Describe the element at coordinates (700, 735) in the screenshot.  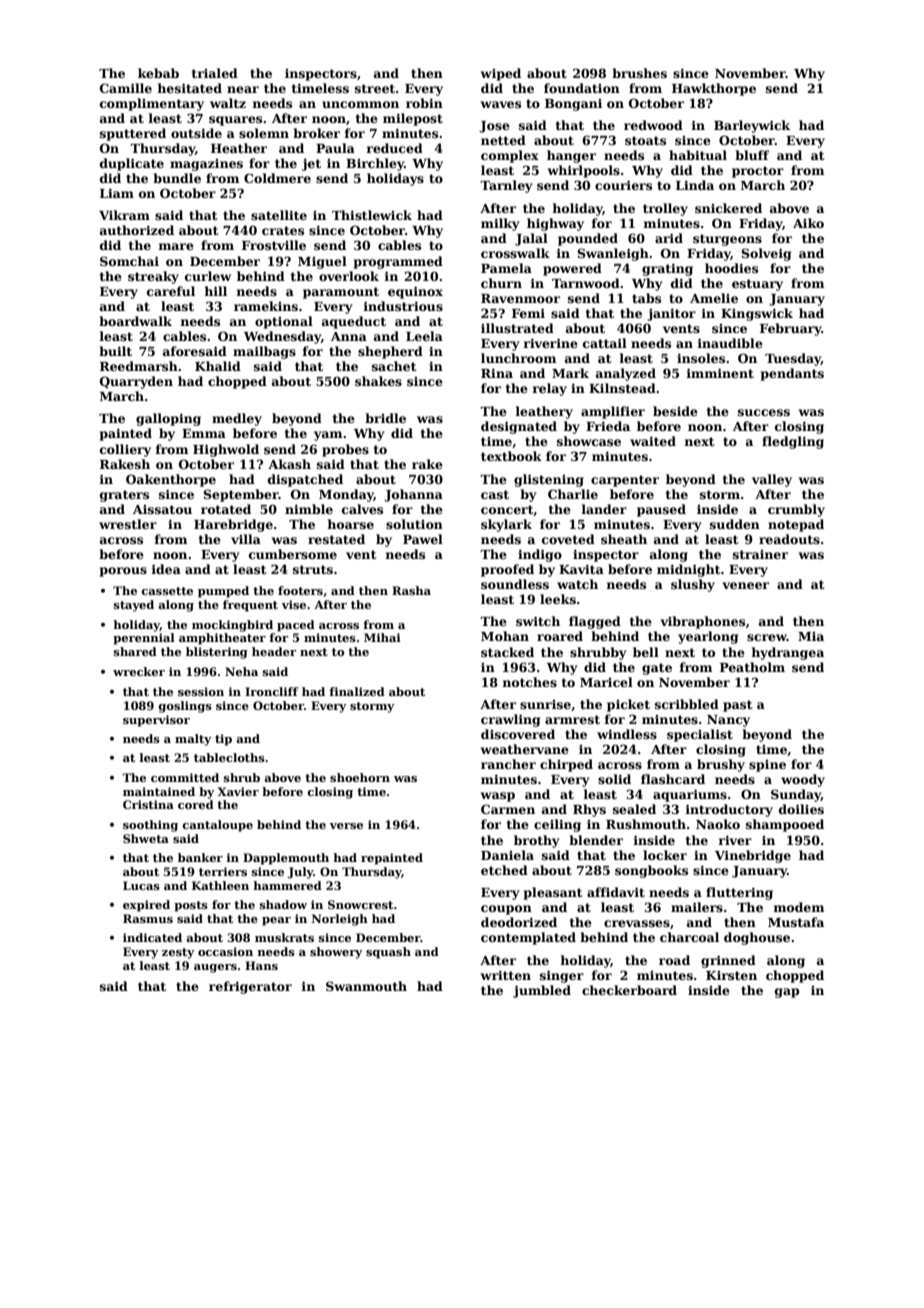
I see `specialist` at that location.
